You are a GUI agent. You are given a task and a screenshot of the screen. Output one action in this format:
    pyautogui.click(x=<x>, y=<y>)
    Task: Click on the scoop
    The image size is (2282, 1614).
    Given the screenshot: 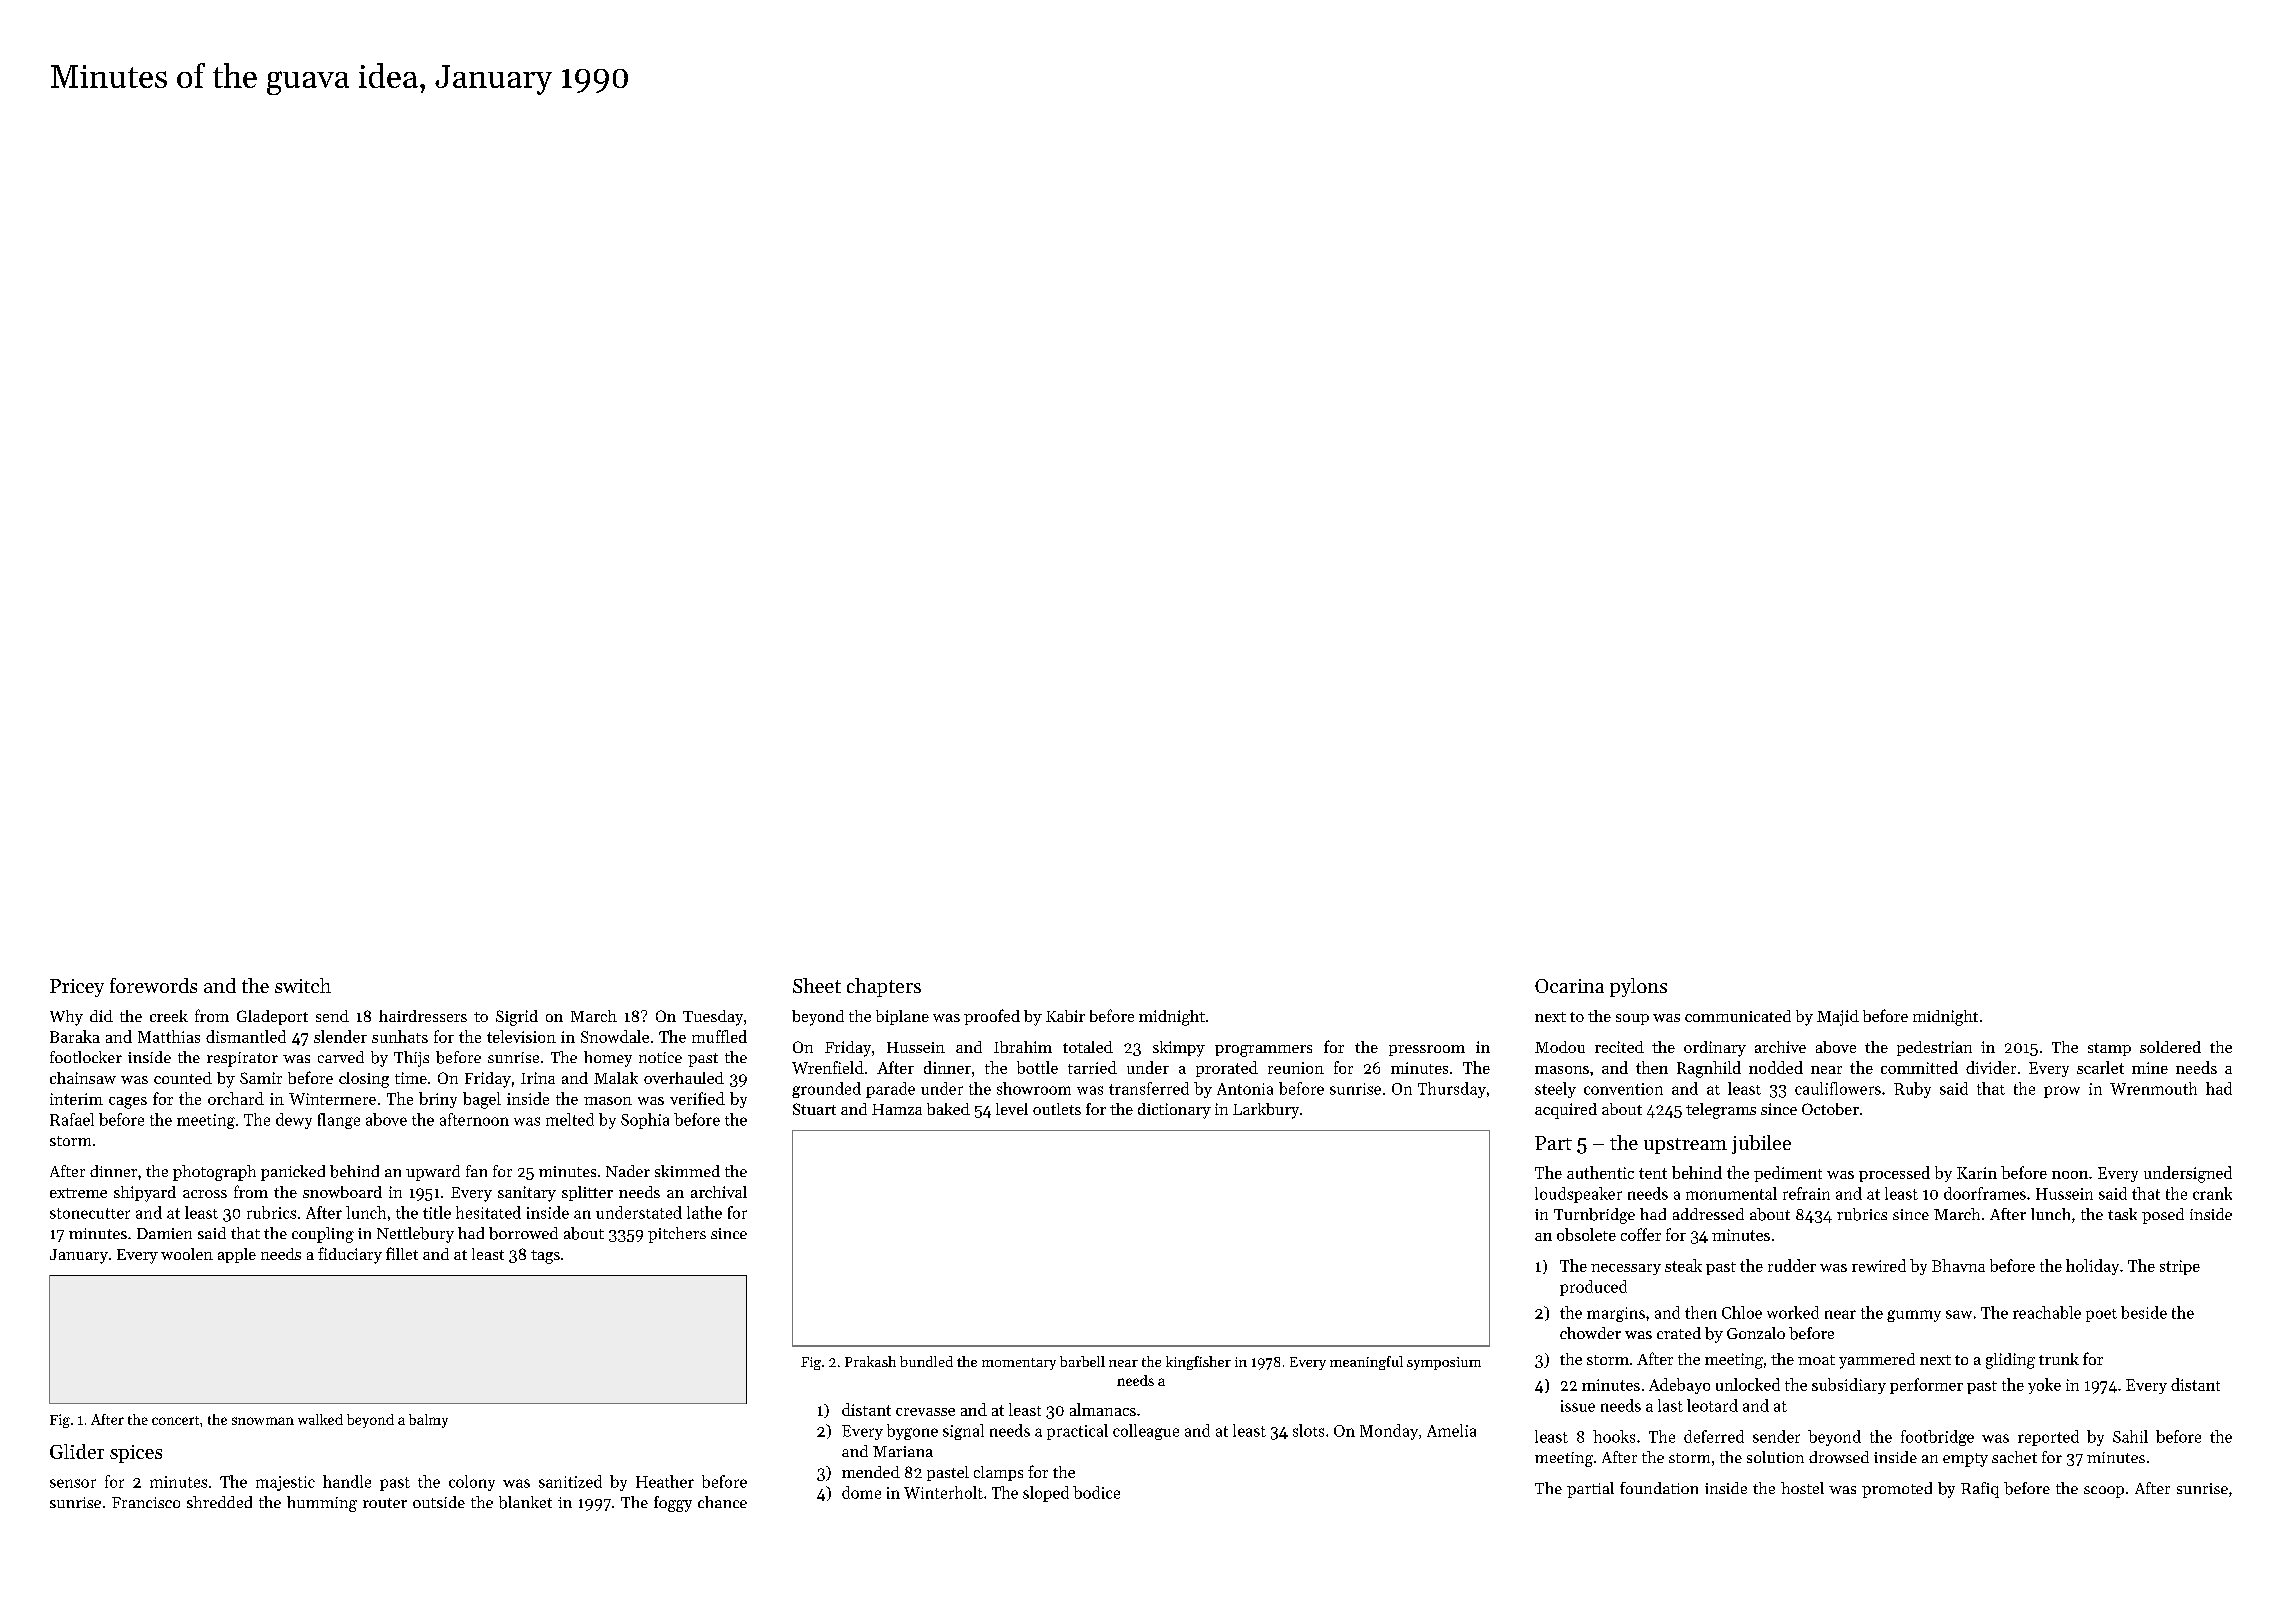 What is the action you would take?
    pyautogui.click(x=2104, y=1492)
